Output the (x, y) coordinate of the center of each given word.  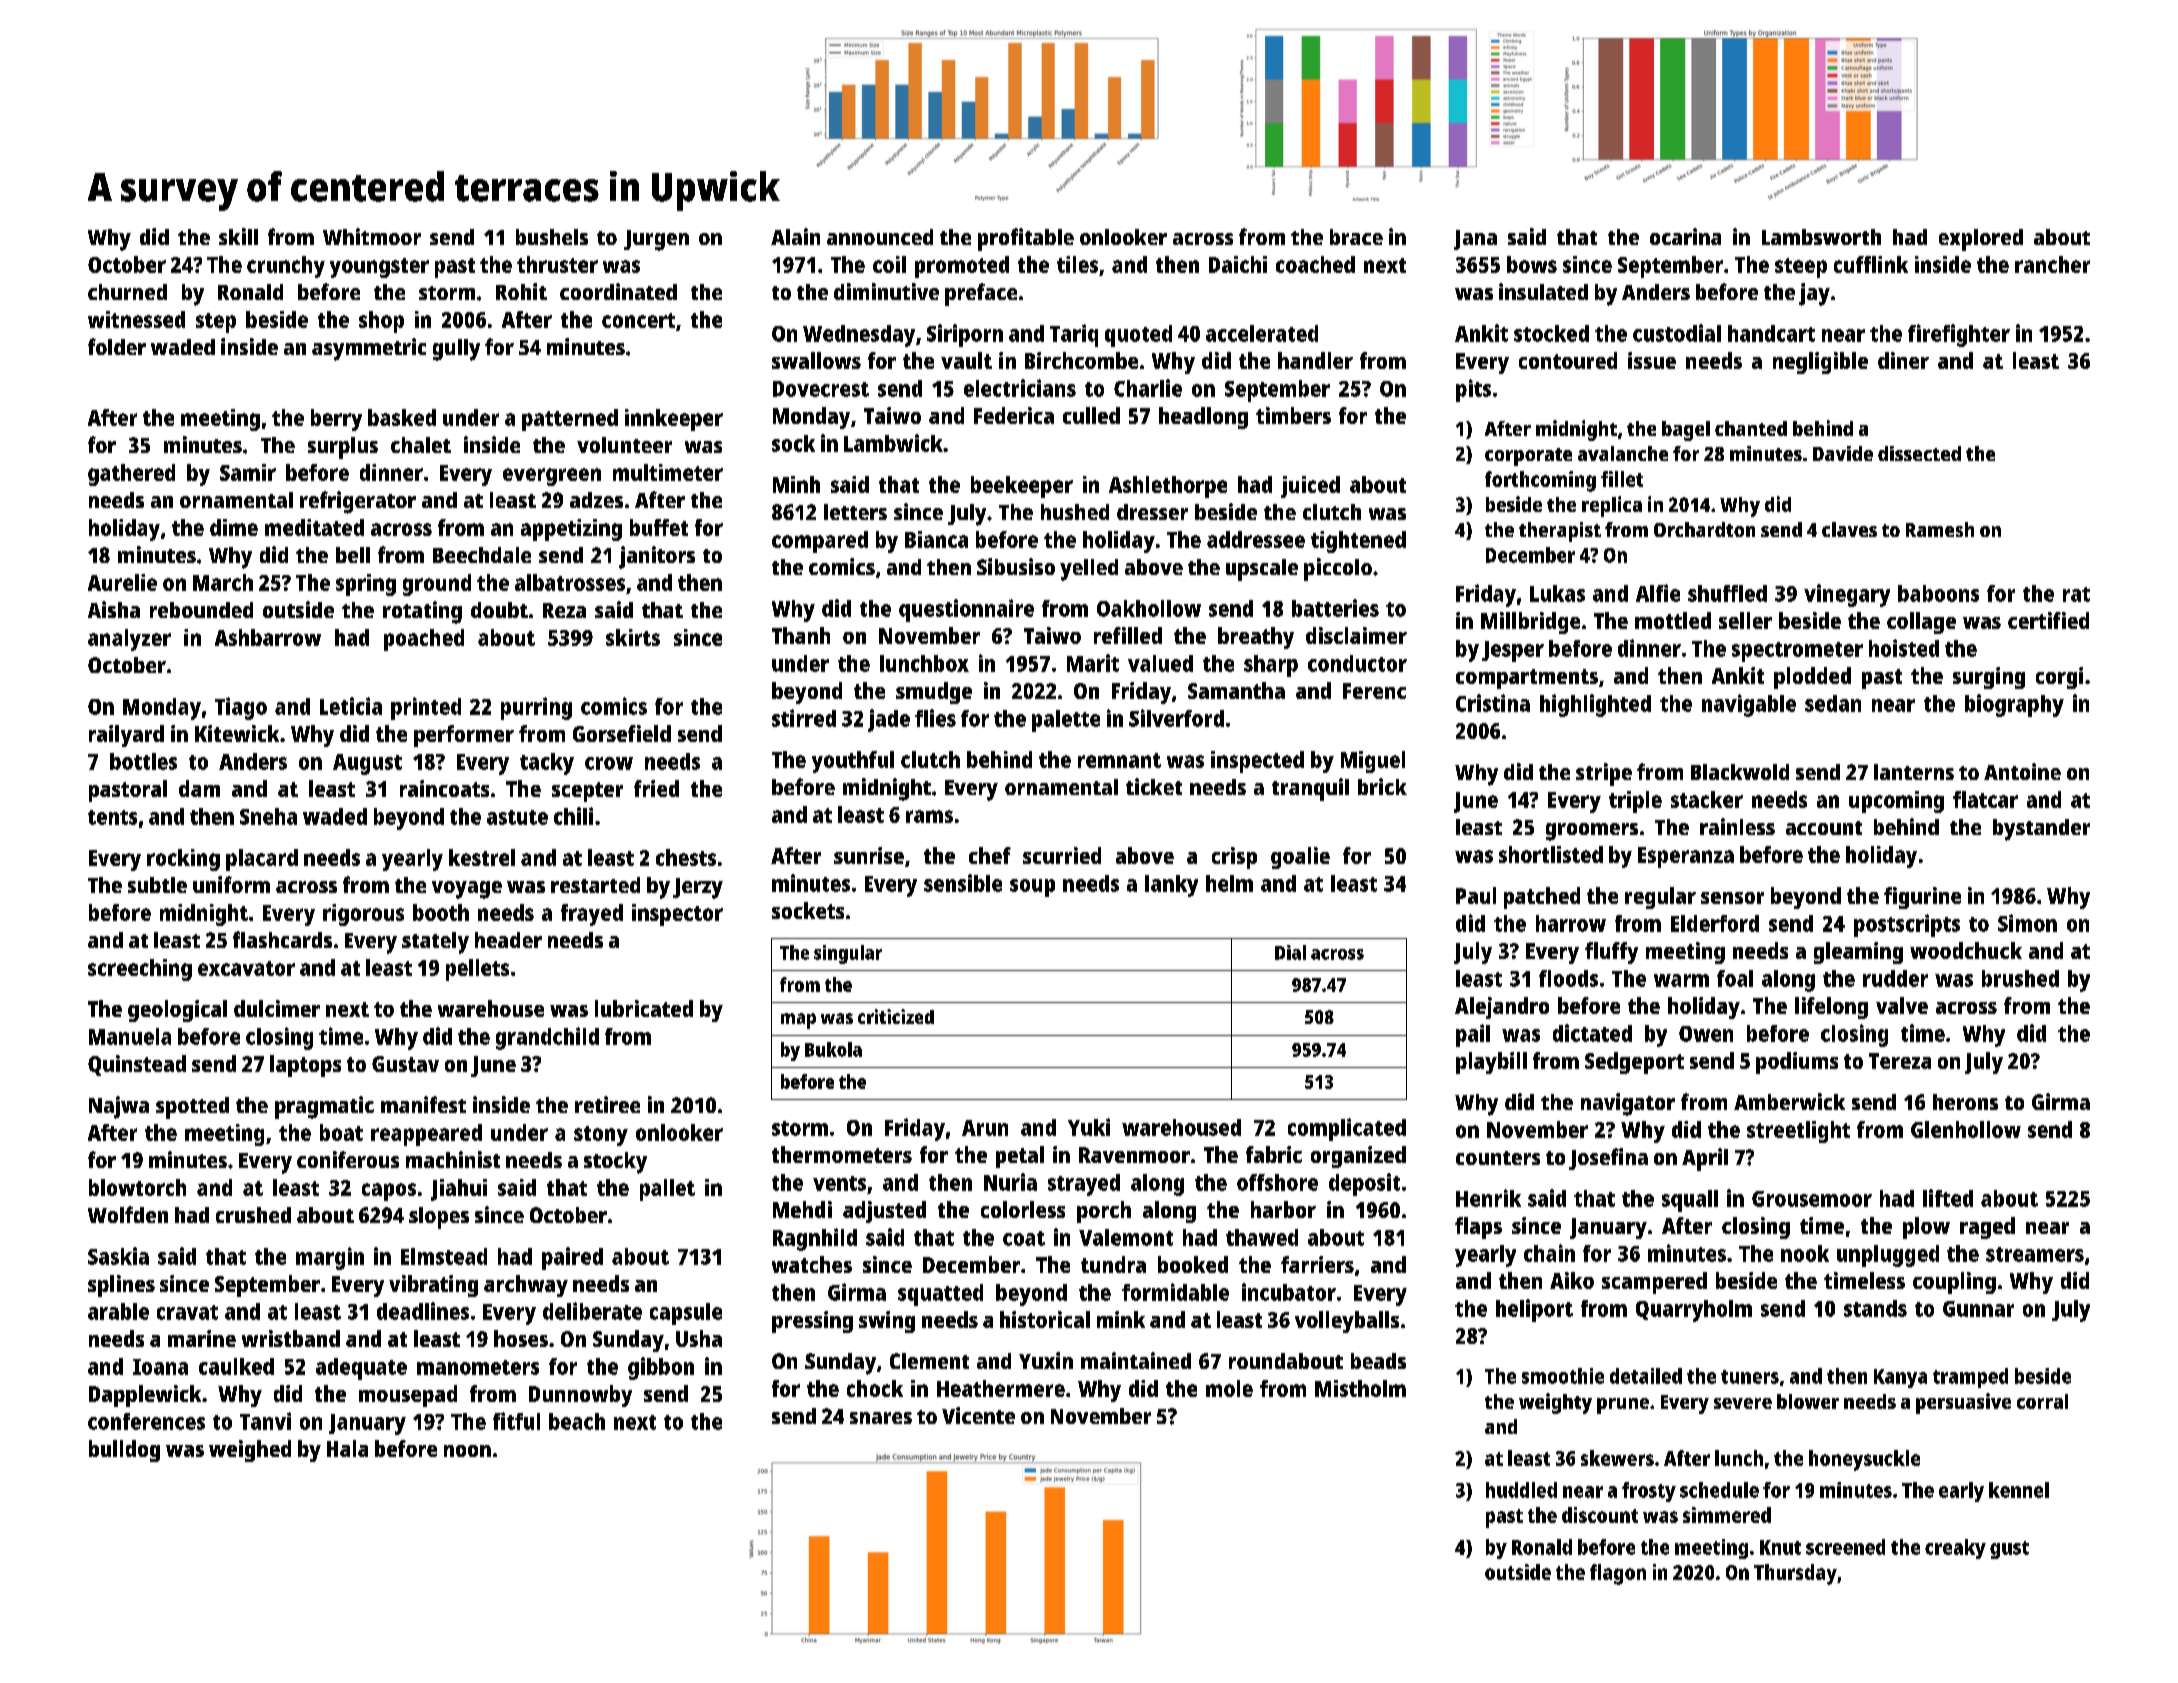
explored (1981, 240)
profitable (1026, 239)
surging (1989, 678)
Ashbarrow (268, 637)
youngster (379, 268)
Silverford (1176, 718)
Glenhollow (1966, 1129)
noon (467, 1451)
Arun (985, 1128)
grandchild (547, 1038)
